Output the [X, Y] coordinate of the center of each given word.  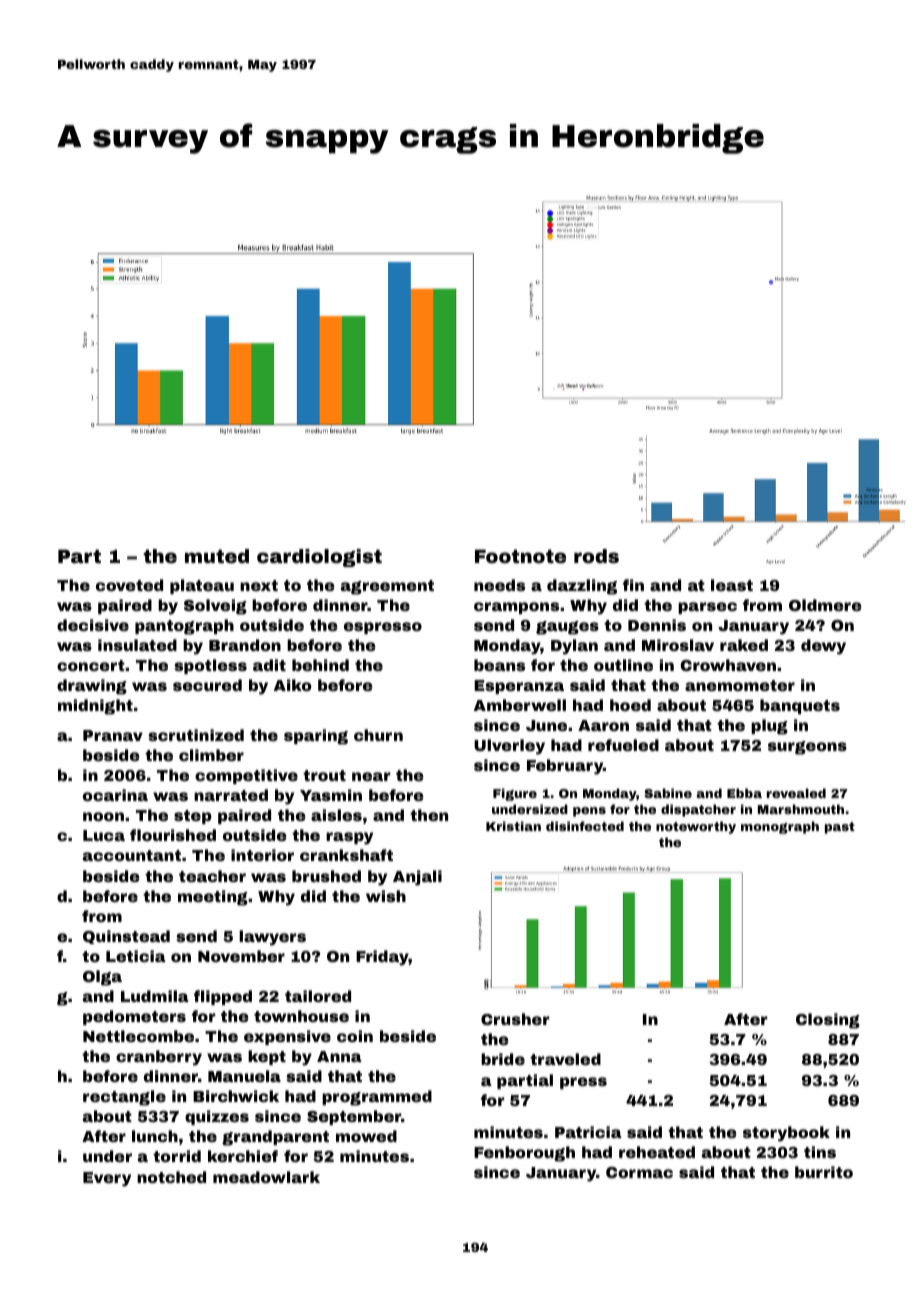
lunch [155, 1136]
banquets [800, 706]
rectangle [124, 1098]
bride [503, 1059]
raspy [349, 838]
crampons [516, 608]
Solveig [215, 607]
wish [386, 896]
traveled [565, 1059]
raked [744, 645]
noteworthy [696, 827]
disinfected [585, 826]
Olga [102, 978]
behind [320, 665]
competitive [246, 776]
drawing [92, 687]
